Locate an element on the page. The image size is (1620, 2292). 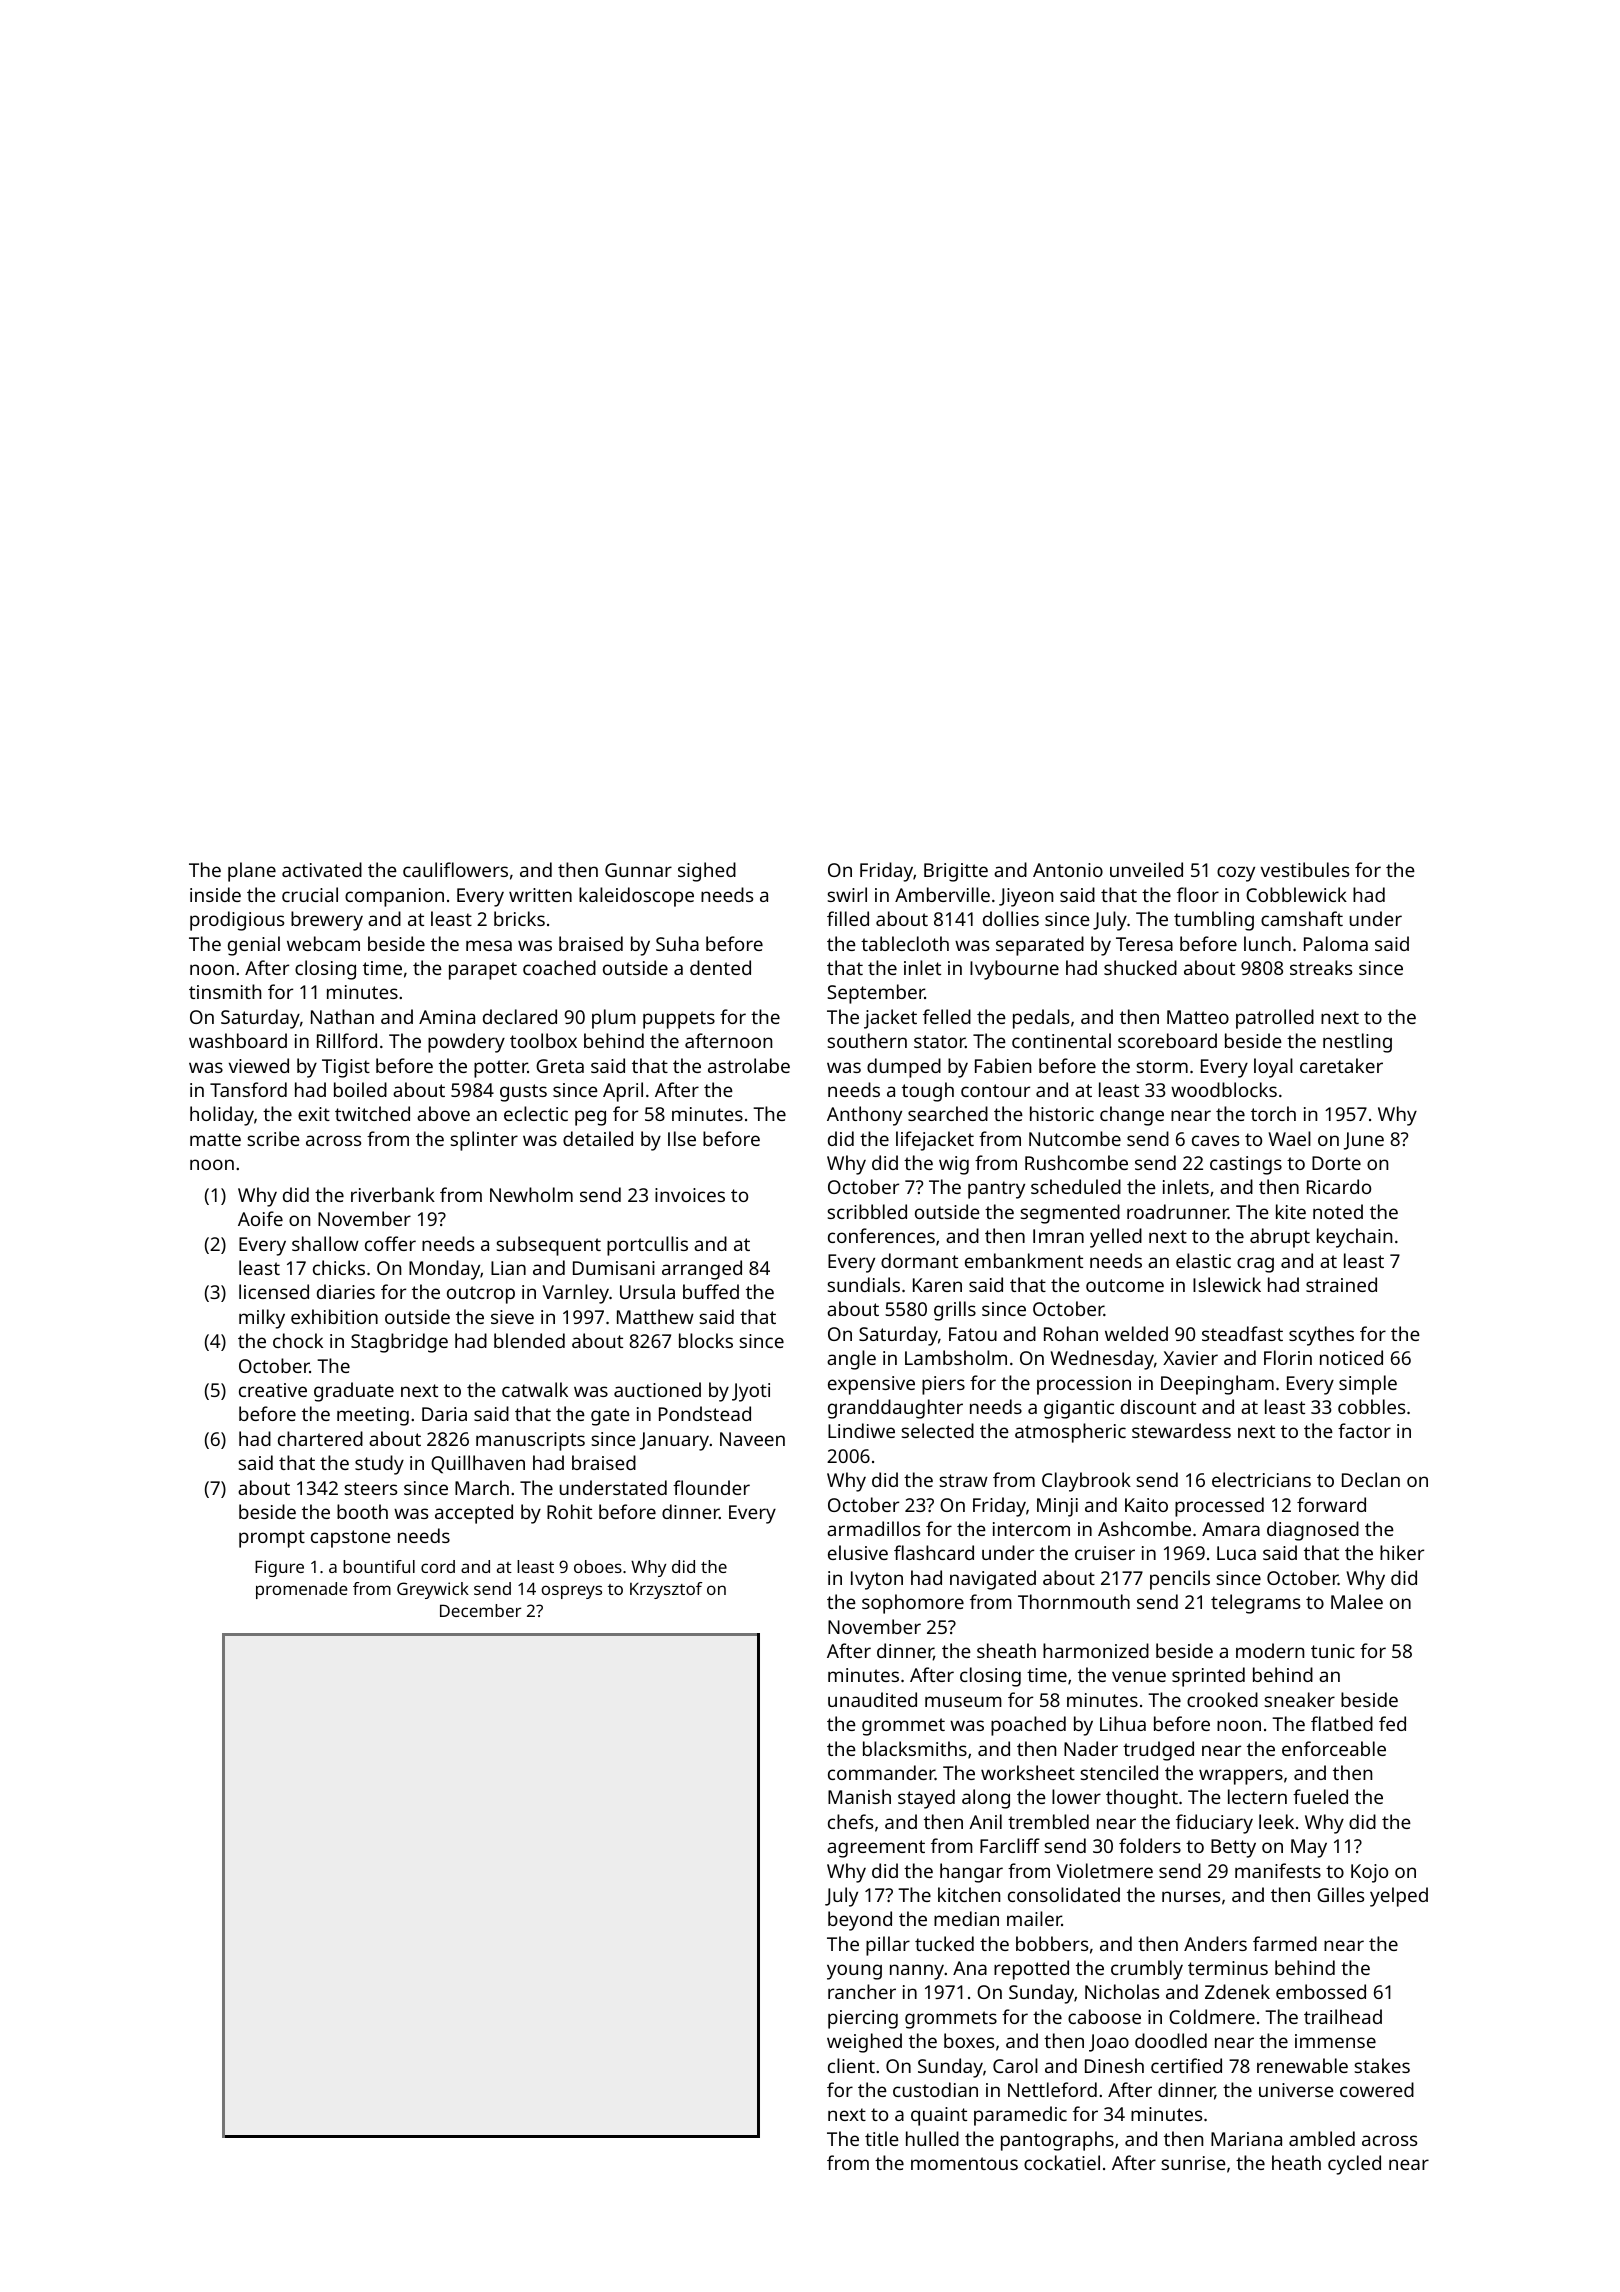
young is located at coordinates (854, 1972).
